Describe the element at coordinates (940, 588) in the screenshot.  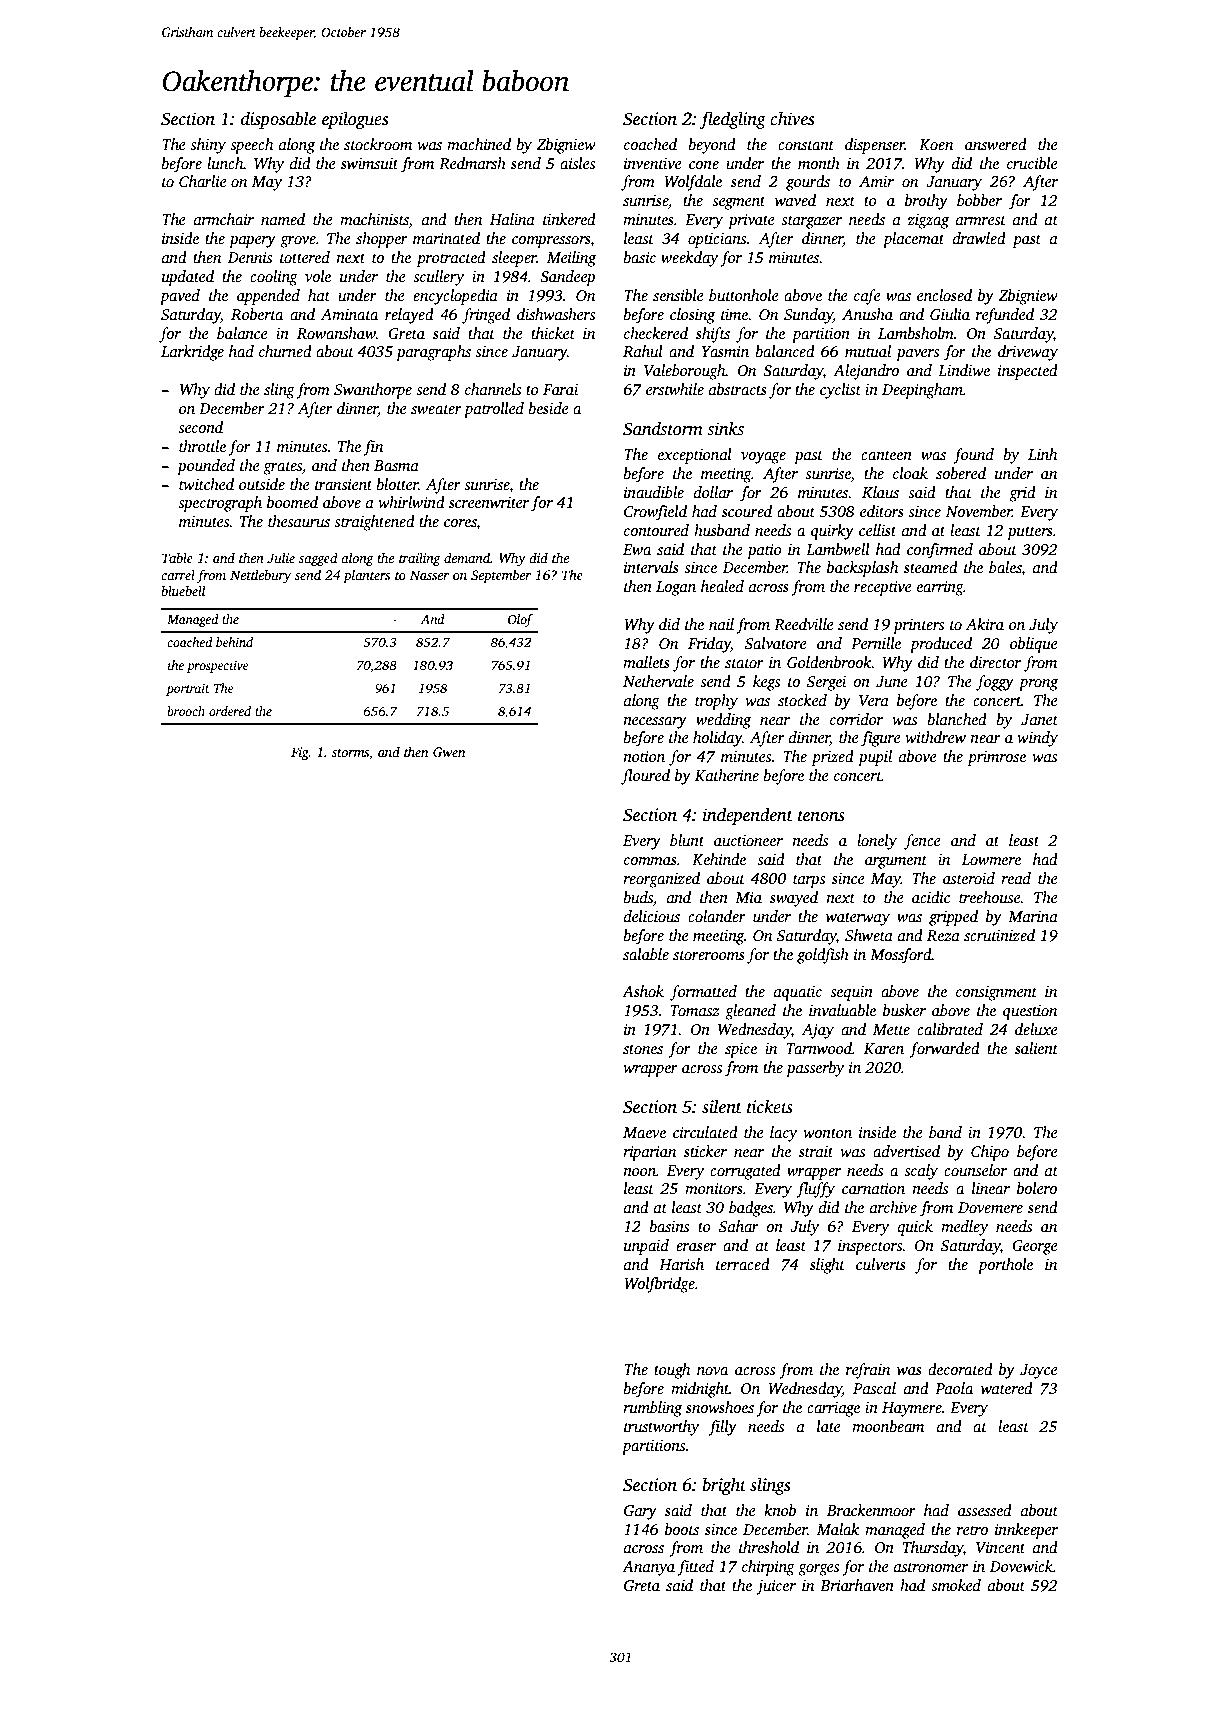
I see `earring` at that location.
